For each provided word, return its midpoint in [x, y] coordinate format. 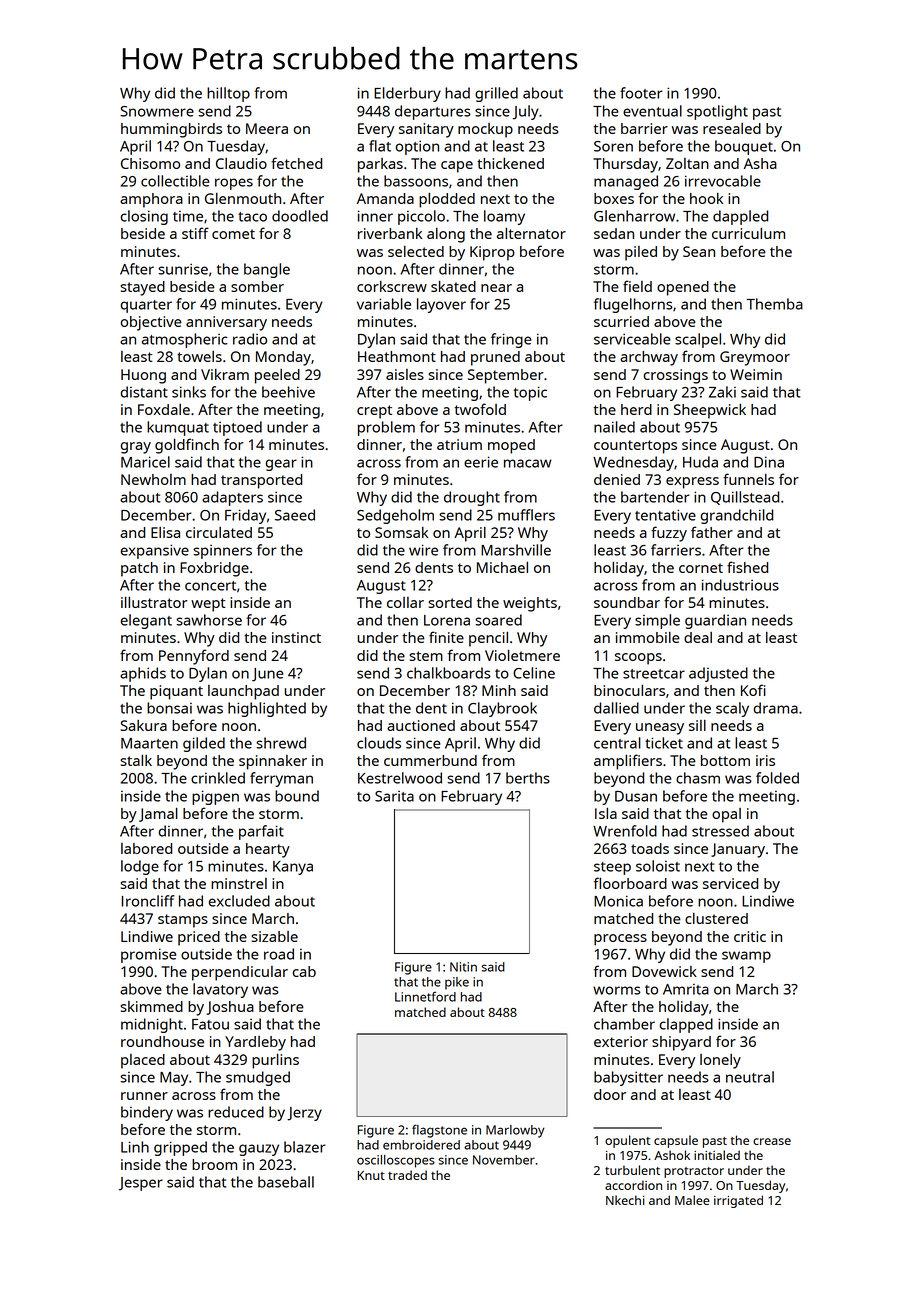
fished [747, 567]
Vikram [225, 374]
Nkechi [625, 1200]
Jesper [141, 1184]
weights [530, 604]
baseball [286, 1182]
